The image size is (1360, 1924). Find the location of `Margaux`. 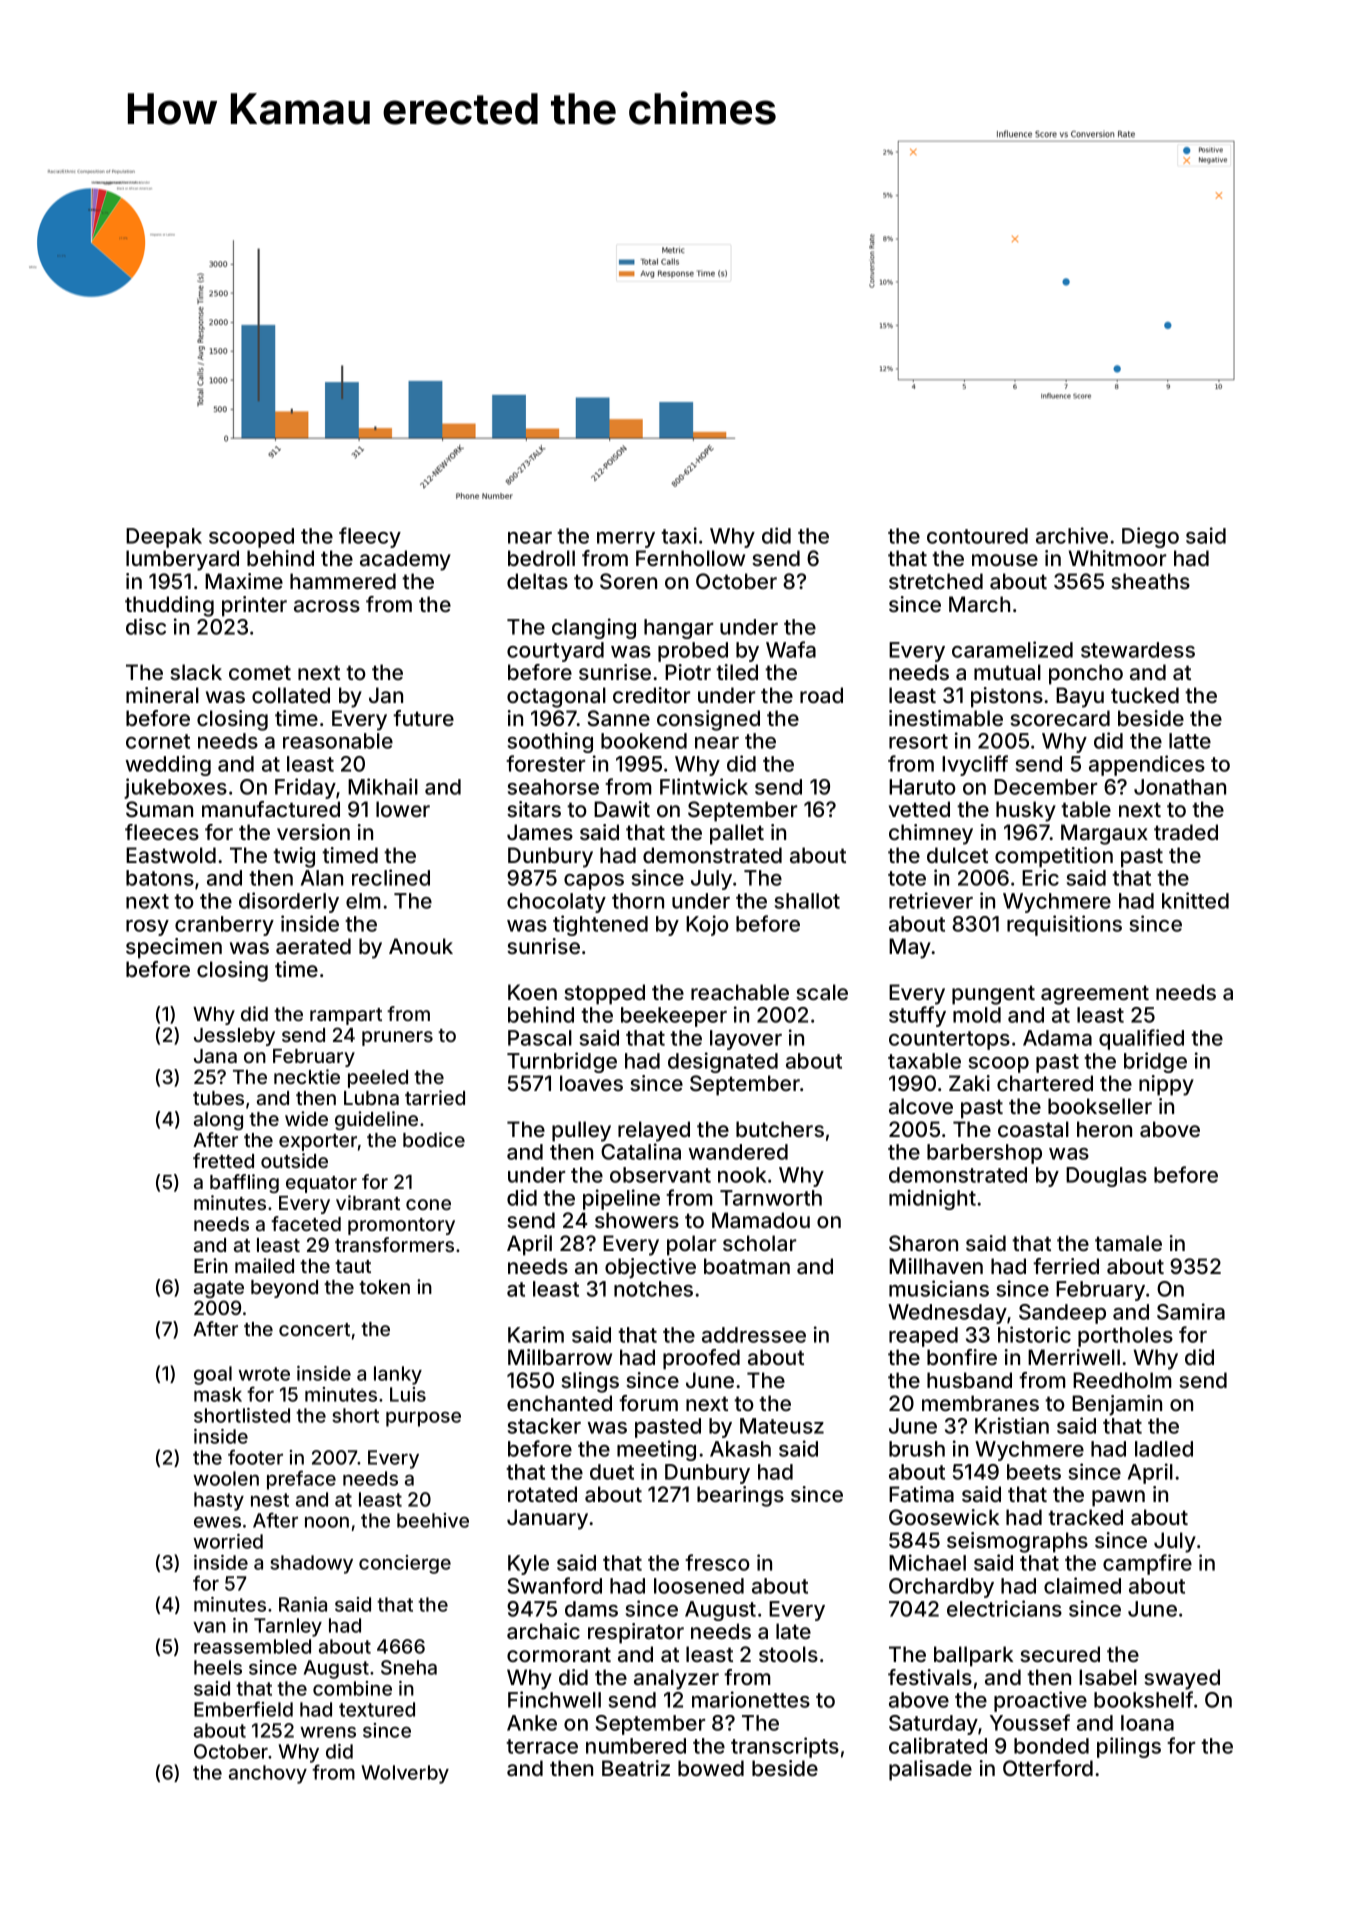

Margaux is located at coordinates (1104, 834).
